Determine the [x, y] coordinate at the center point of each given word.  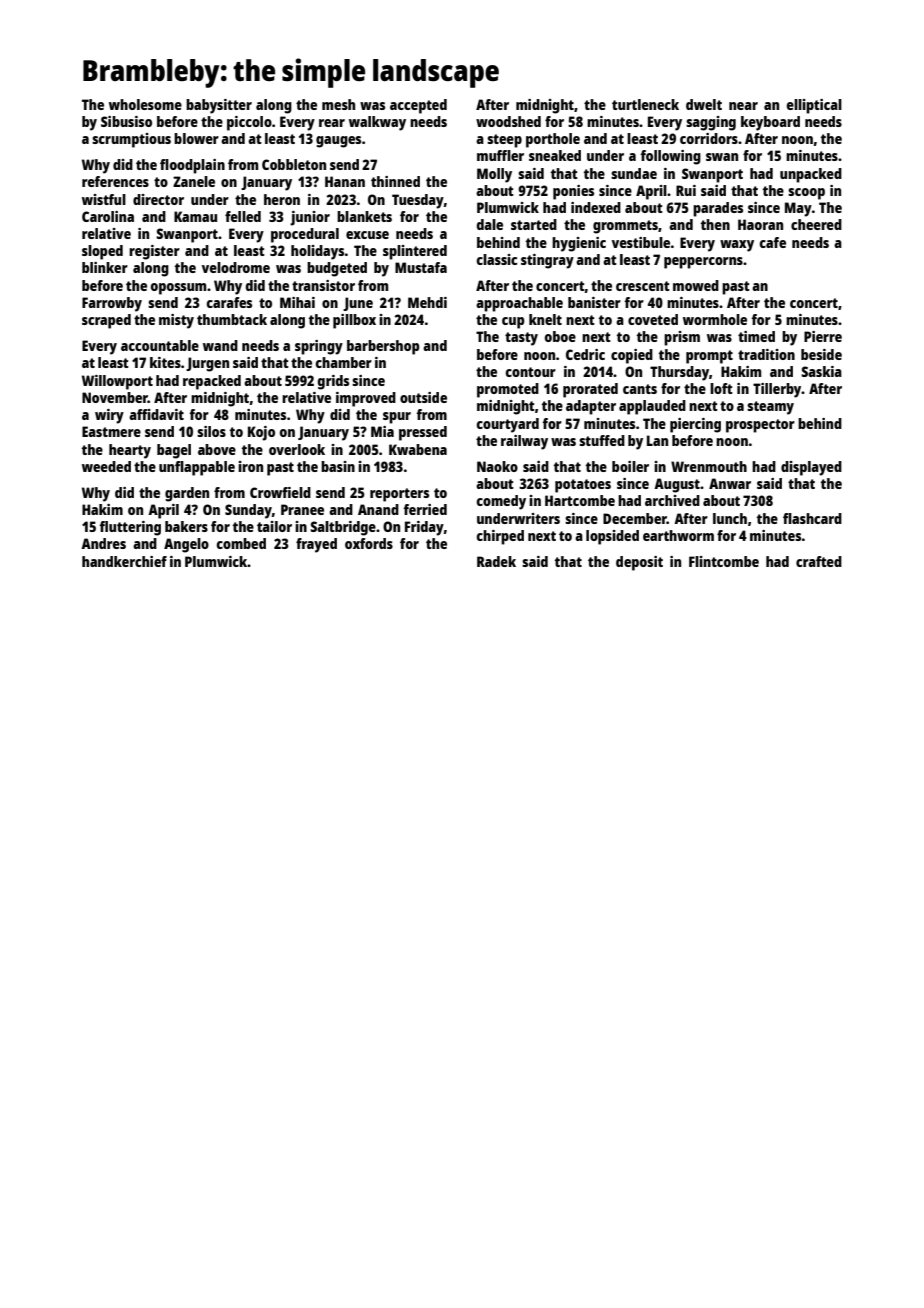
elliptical [814, 106]
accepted [418, 106]
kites [165, 362]
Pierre [823, 336]
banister [594, 302]
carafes [229, 302]
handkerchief [124, 561]
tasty [521, 339]
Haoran [760, 224]
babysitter [219, 106]
